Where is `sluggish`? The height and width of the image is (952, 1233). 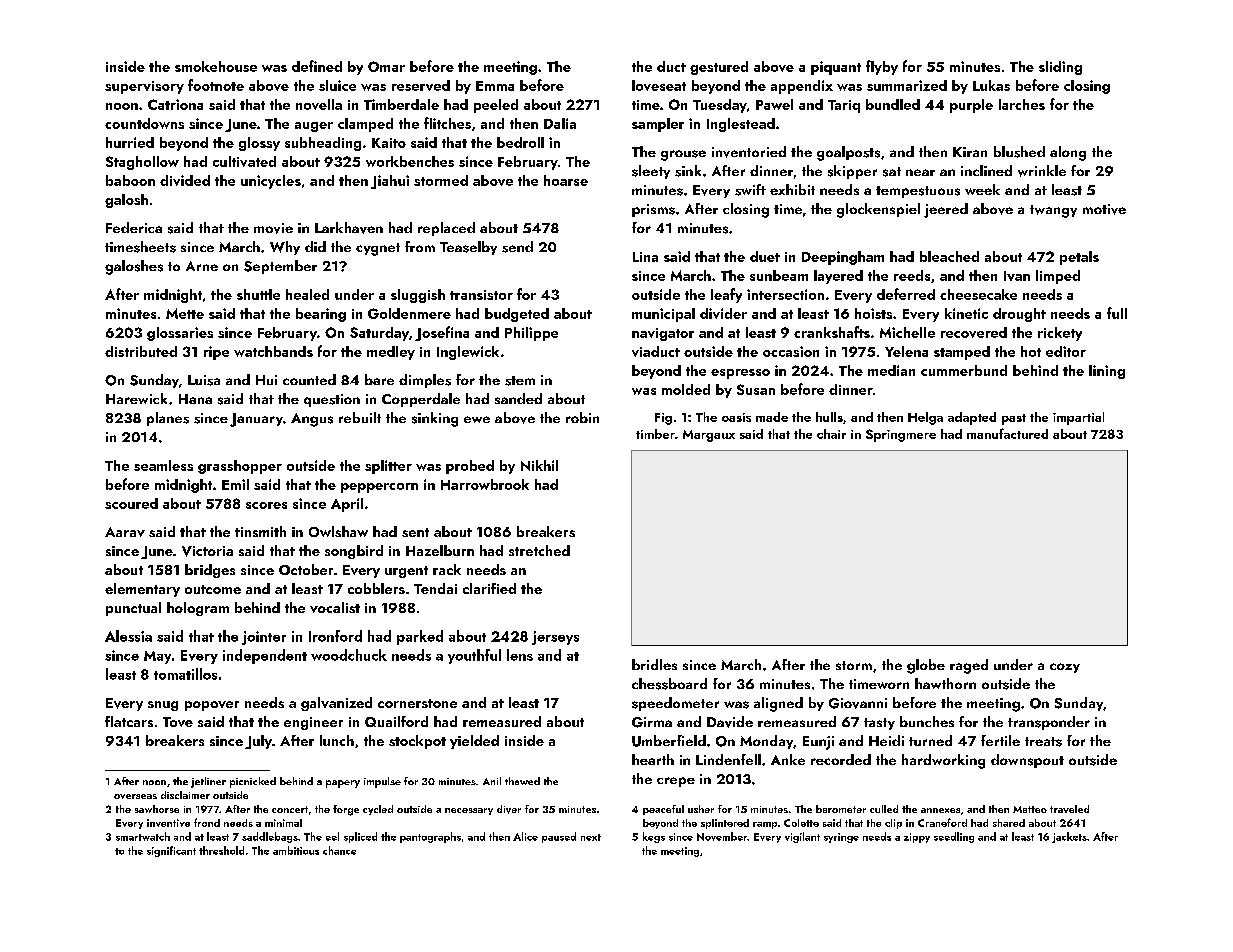 sluggish is located at coordinates (418, 296).
